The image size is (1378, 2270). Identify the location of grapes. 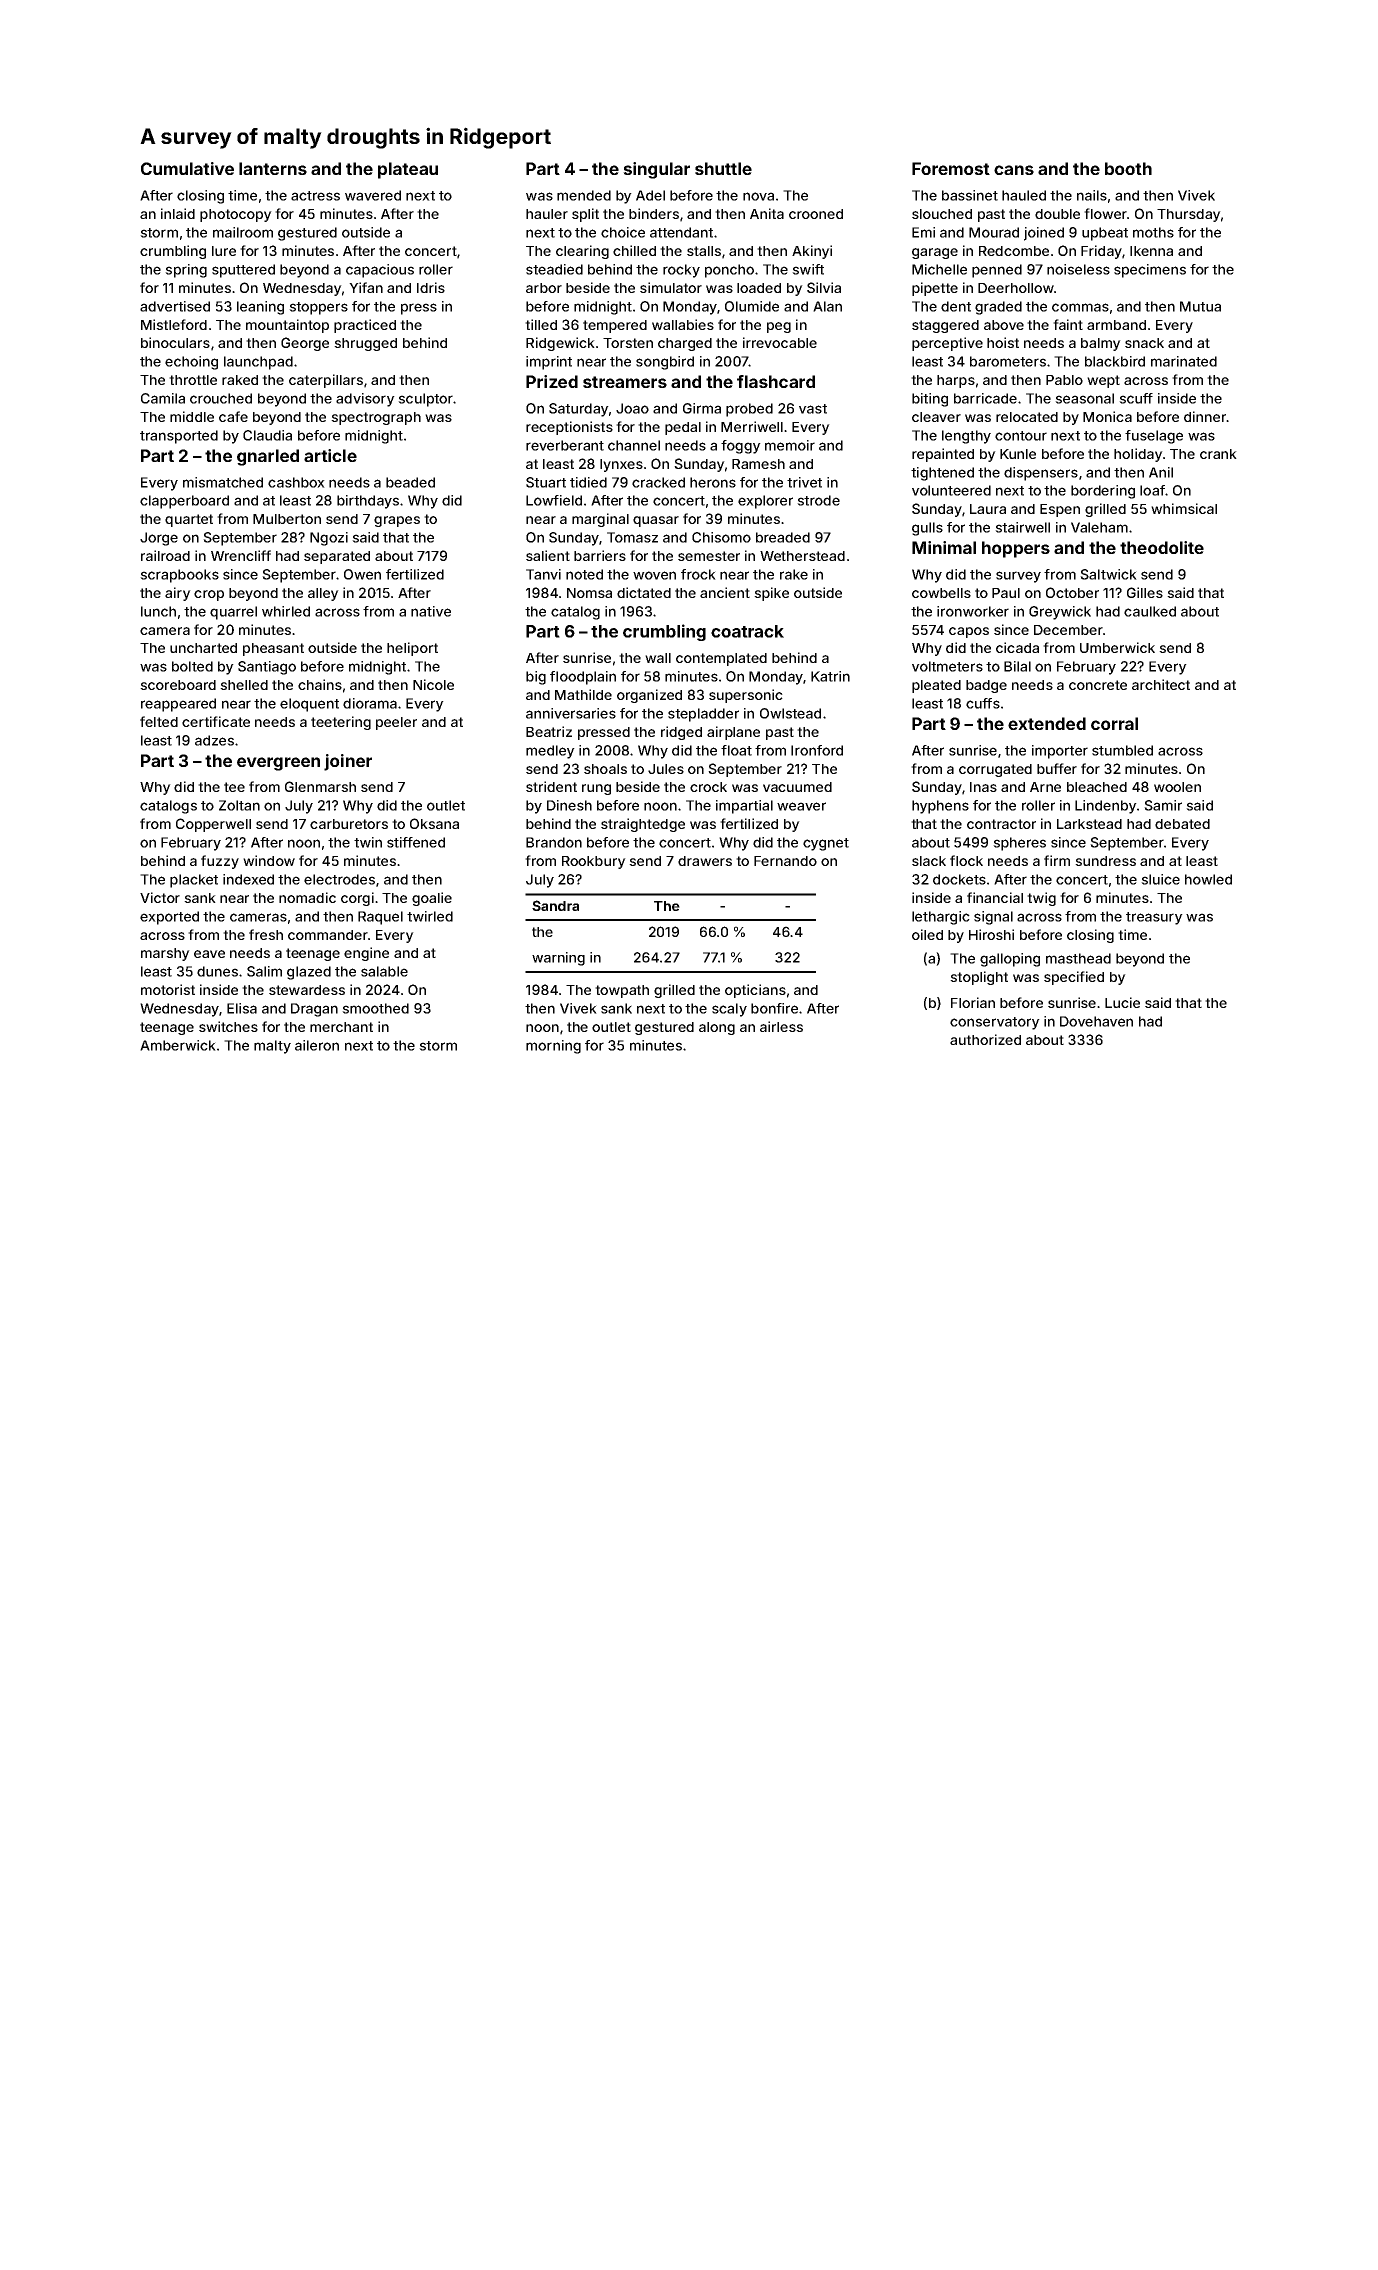
(397, 521).
